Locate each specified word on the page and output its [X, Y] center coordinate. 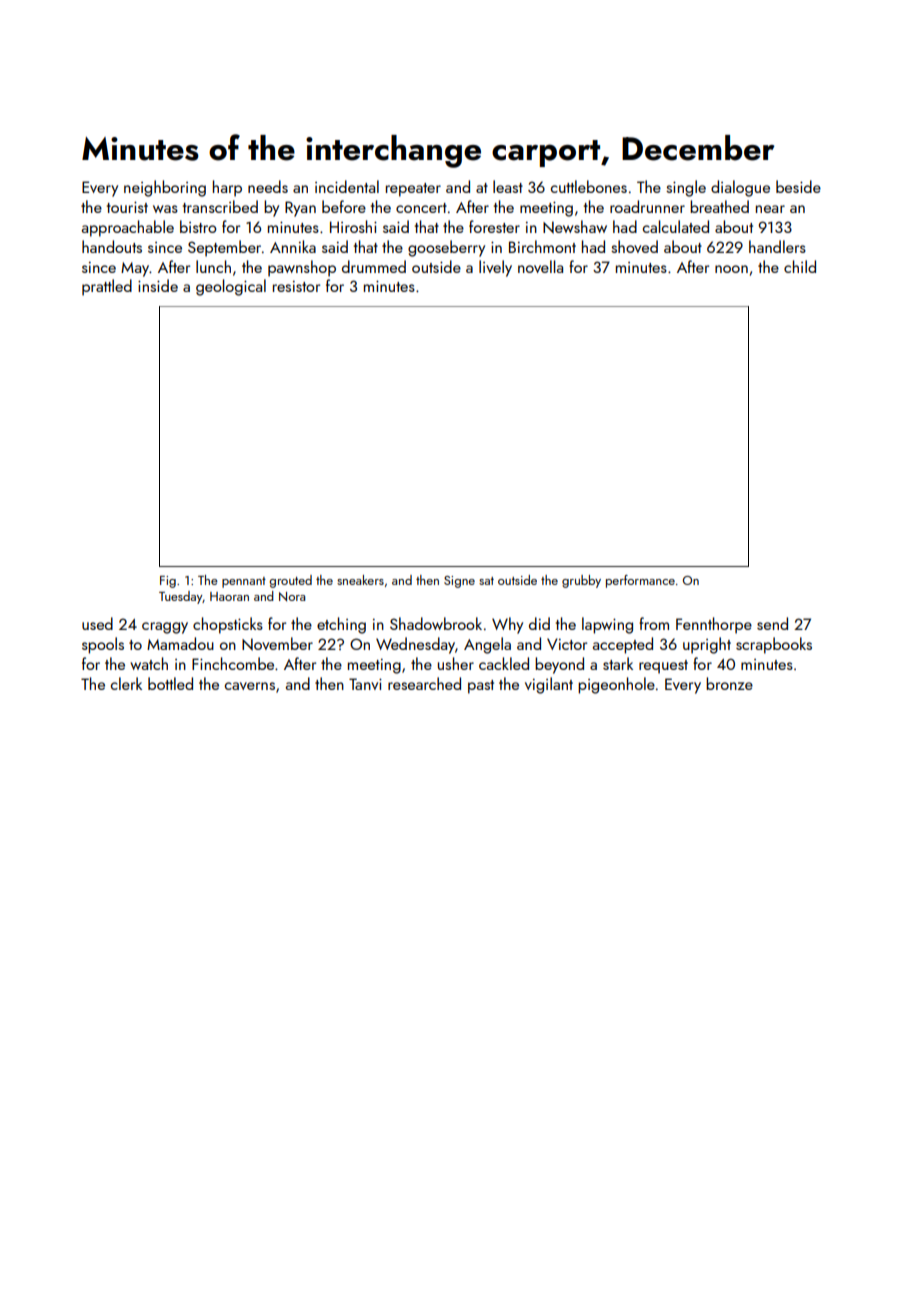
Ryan [300, 209]
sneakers [360, 580]
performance [640, 581]
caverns [250, 686]
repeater [413, 190]
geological [231, 287]
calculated [676, 226]
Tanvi [365, 684]
